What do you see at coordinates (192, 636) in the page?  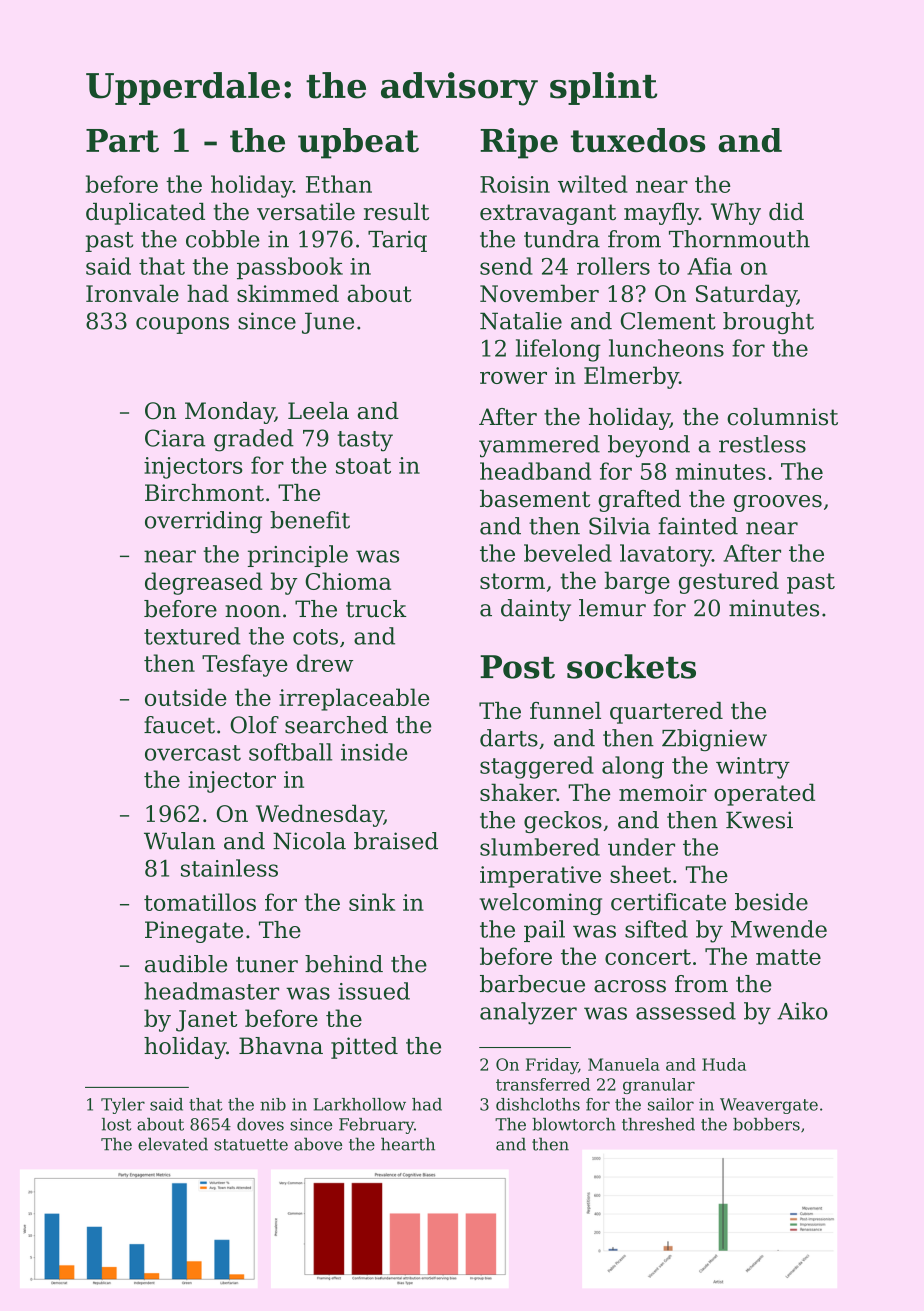 I see `textured` at bounding box center [192, 636].
